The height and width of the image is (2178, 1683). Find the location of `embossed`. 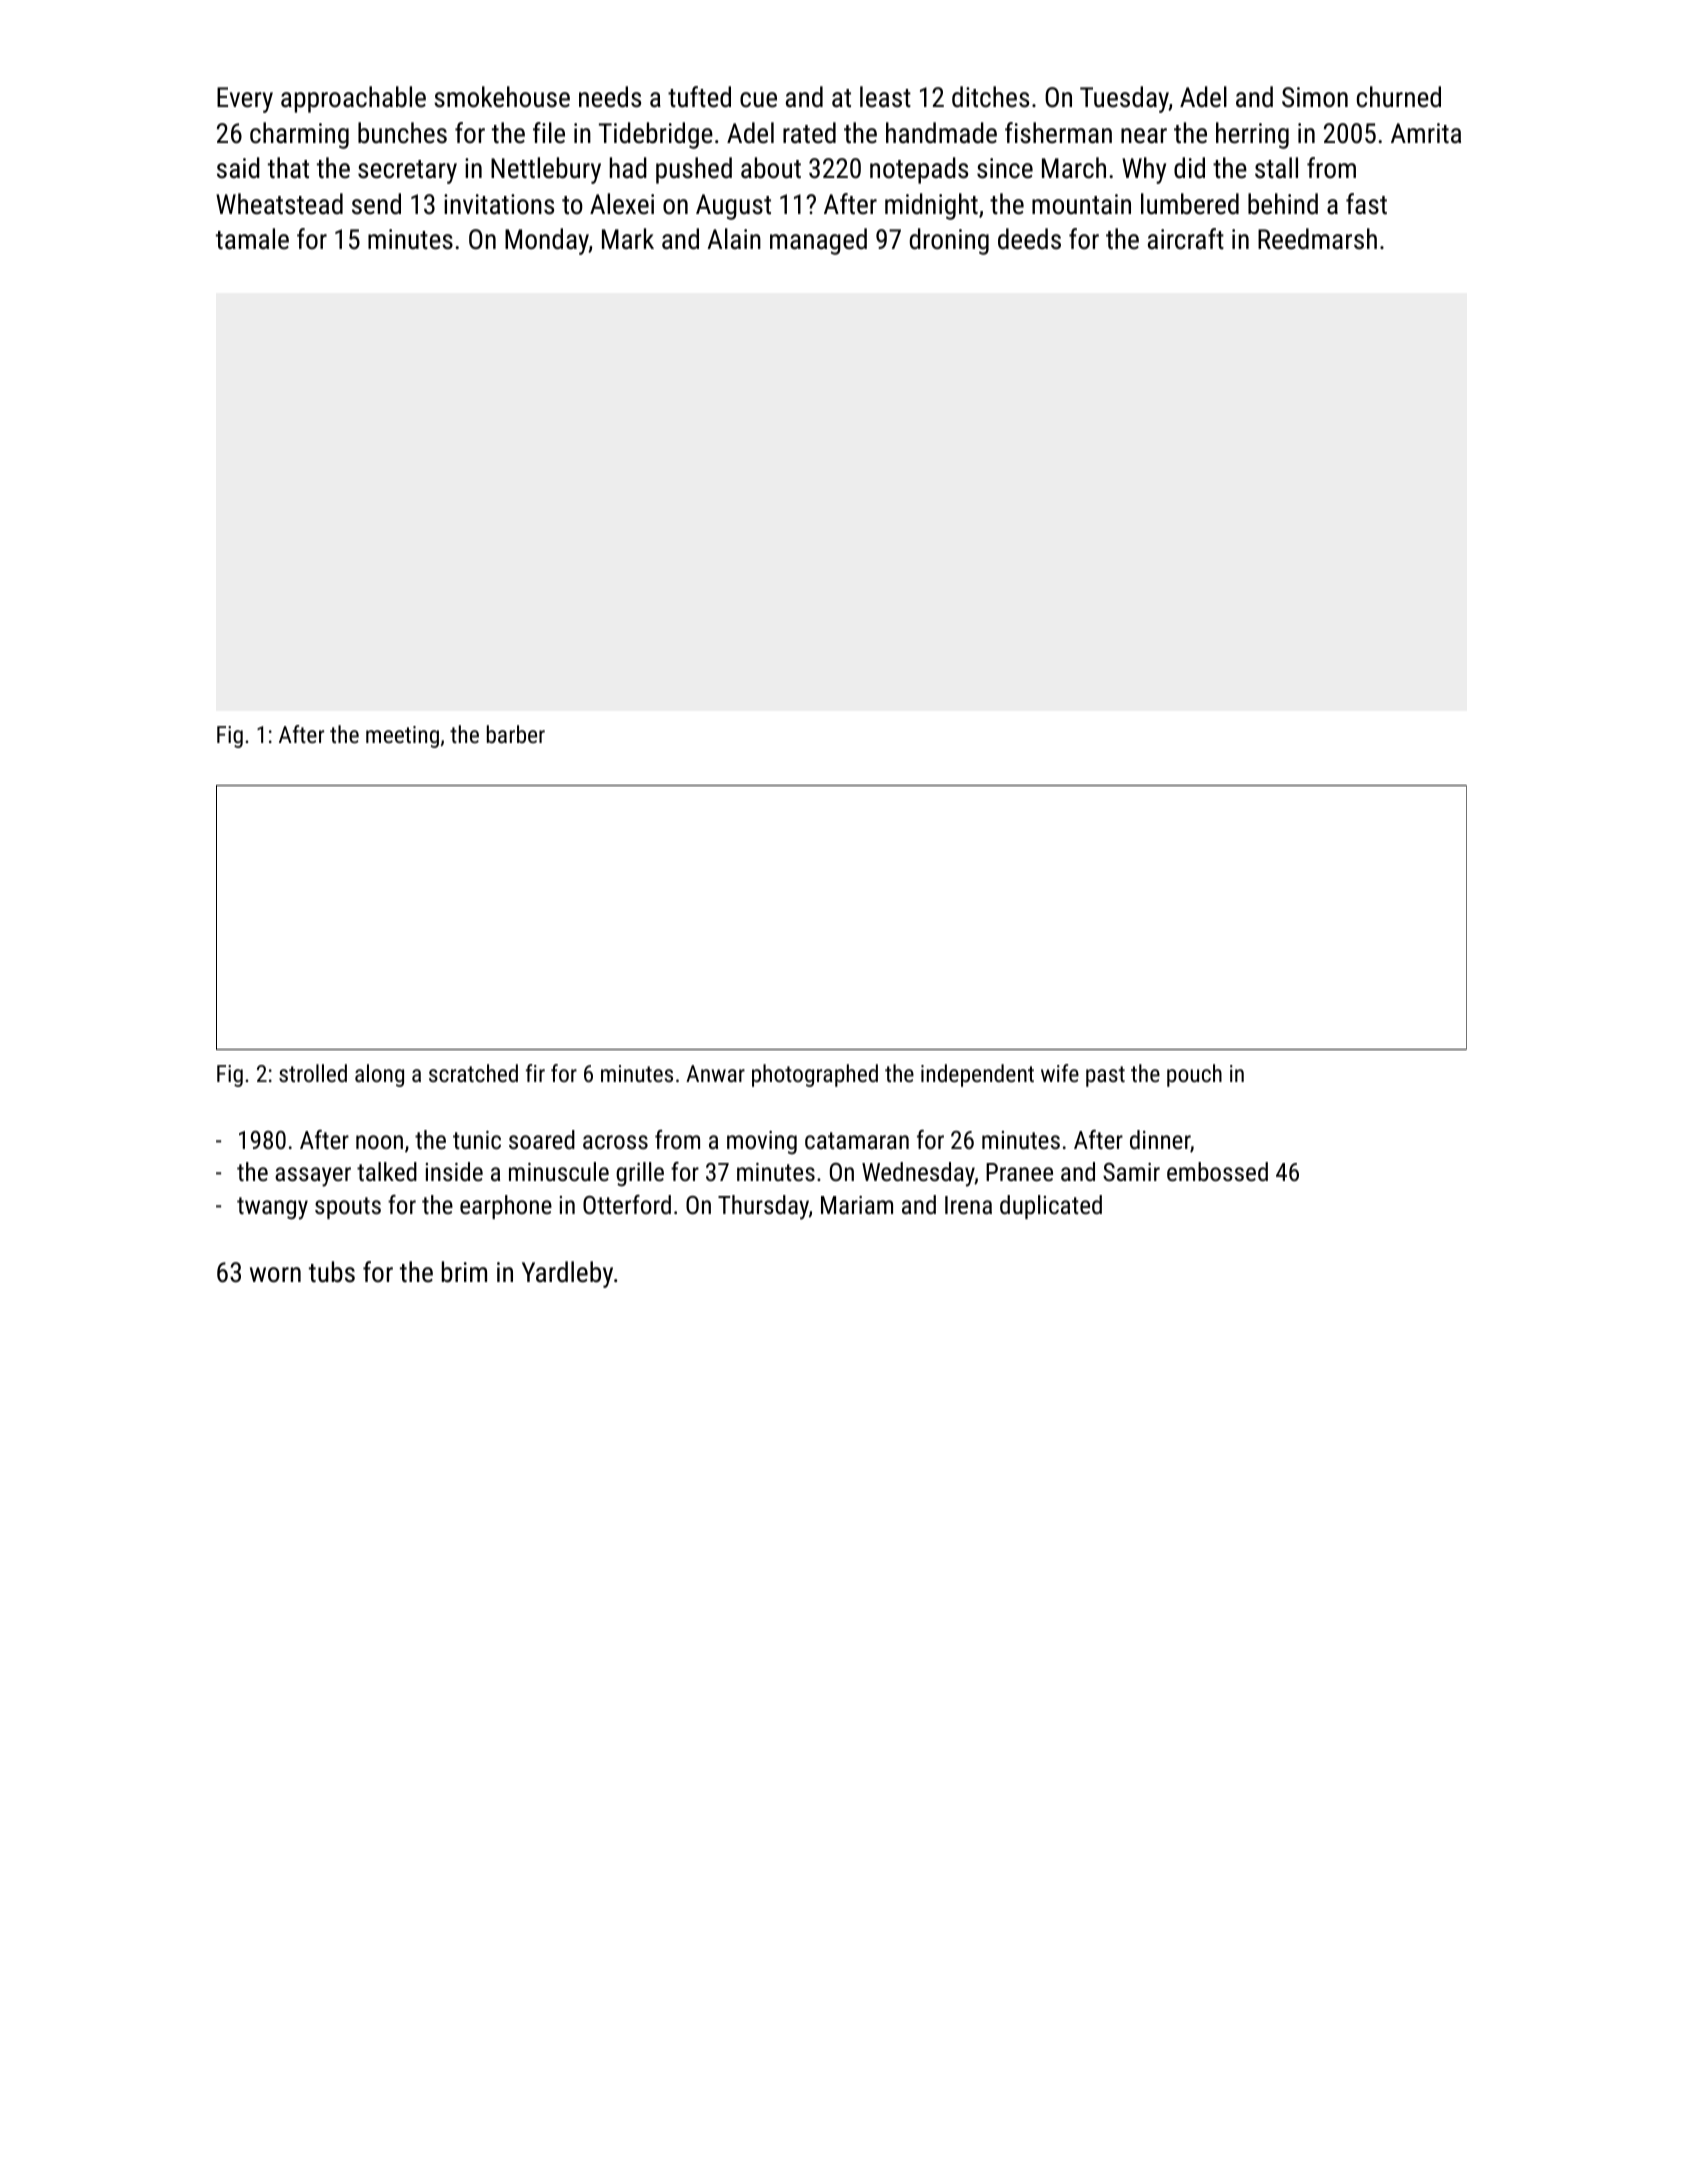

embossed is located at coordinates (1217, 1171).
